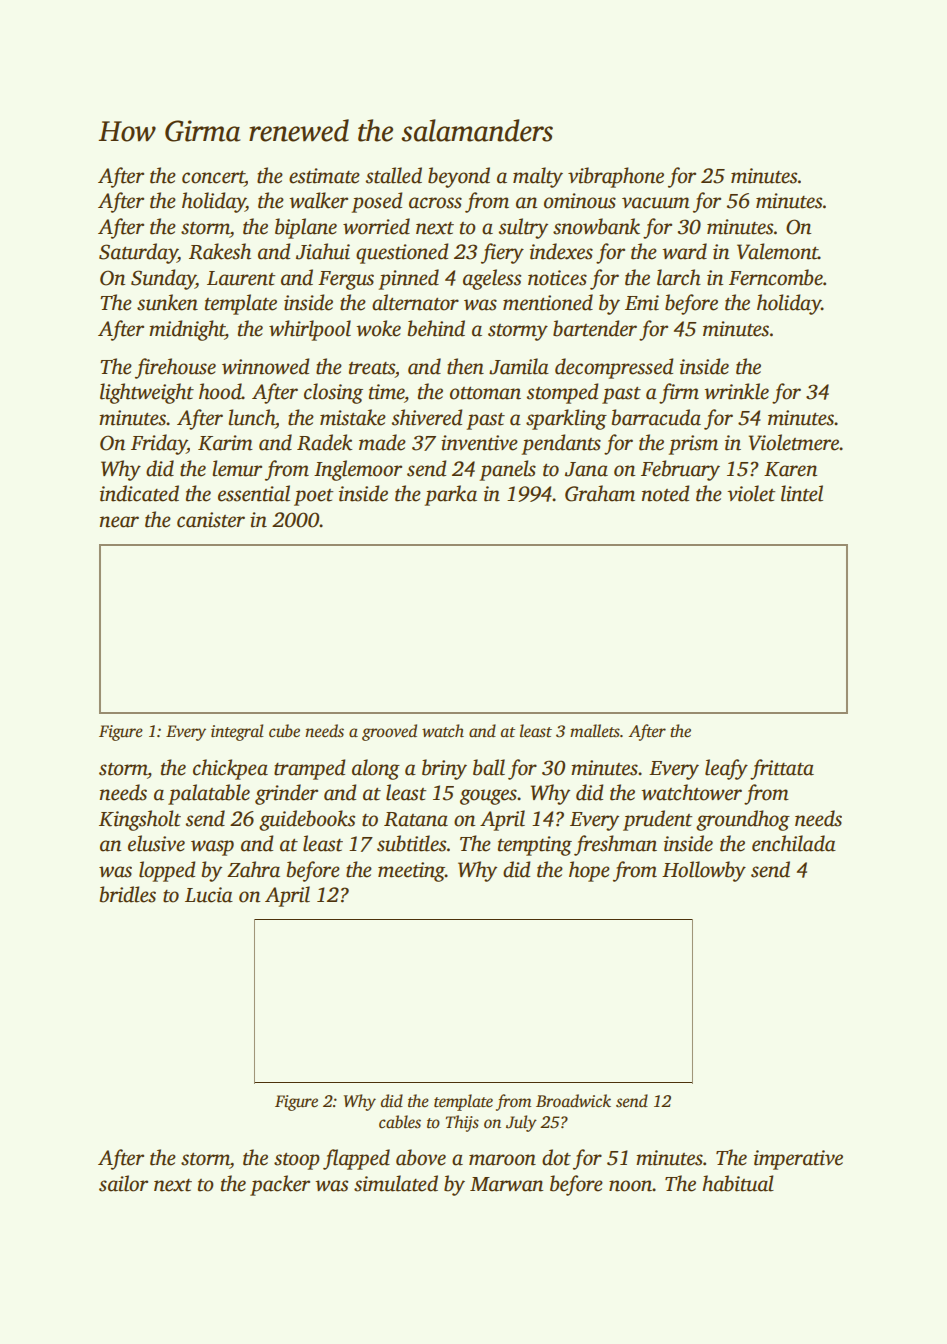 This screenshot has height=1344, width=947. What do you see at coordinates (123, 1183) in the screenshot?
I see `sailor` at bounding box center [123, 1183].
